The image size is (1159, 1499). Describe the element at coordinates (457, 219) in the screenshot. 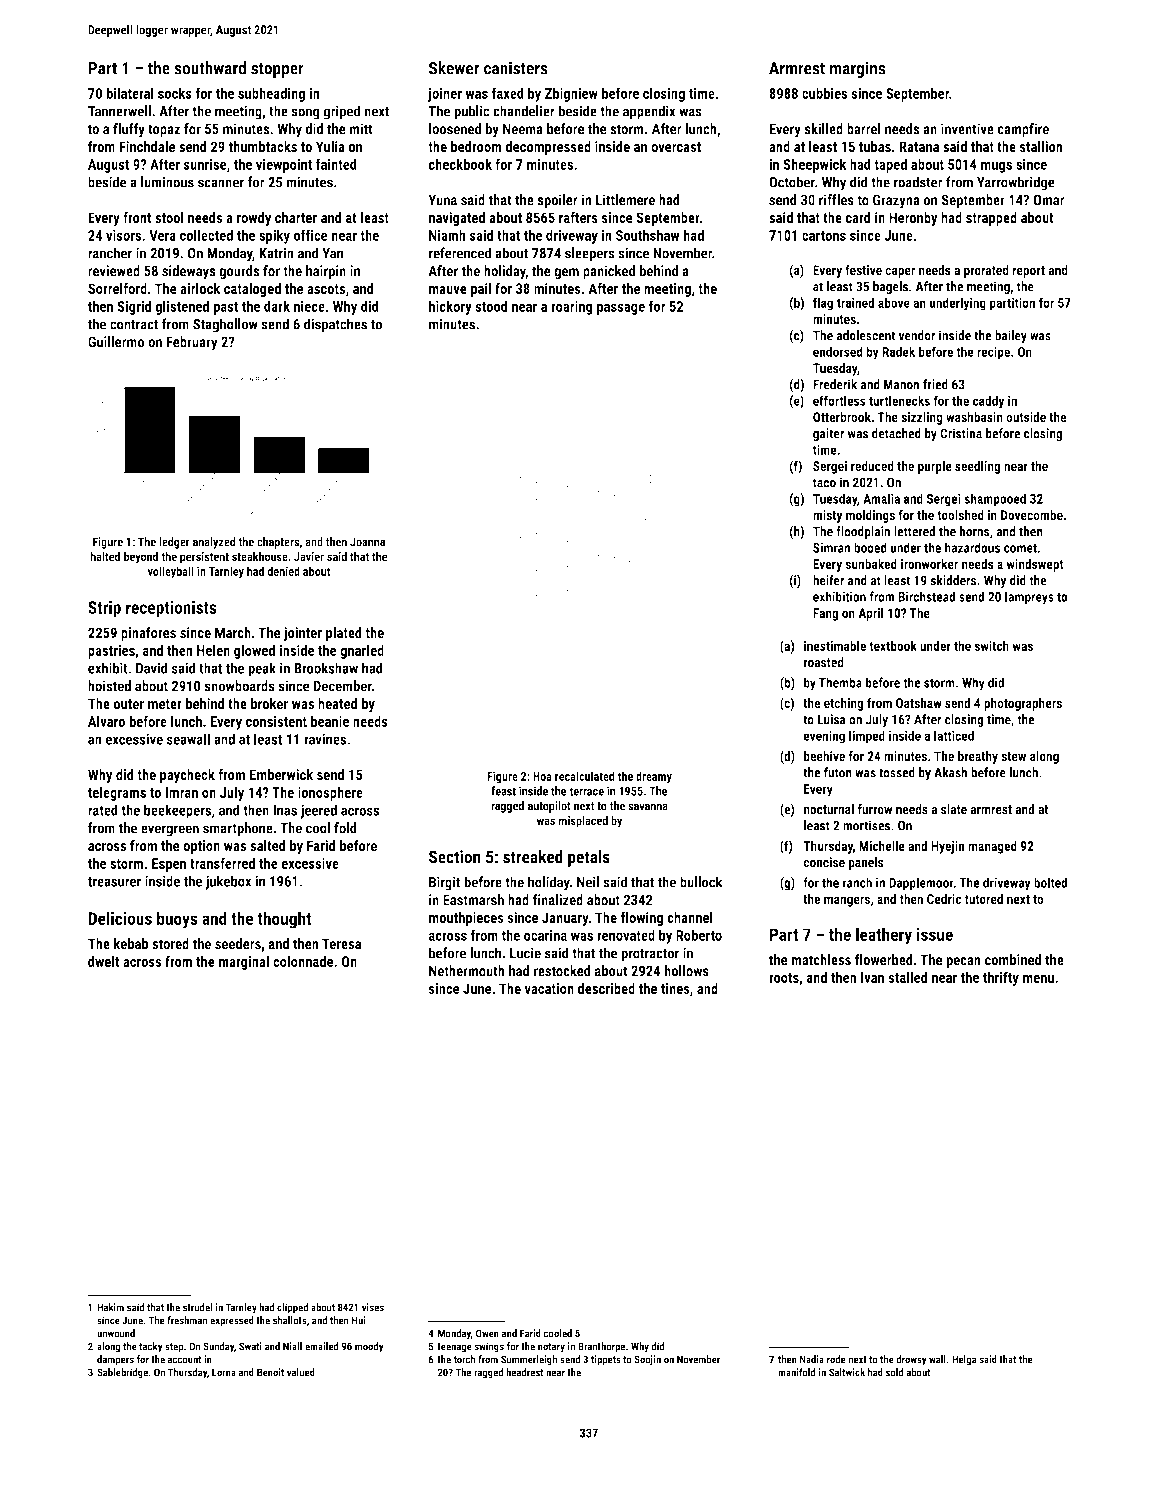

I see `navigated` at that location.
